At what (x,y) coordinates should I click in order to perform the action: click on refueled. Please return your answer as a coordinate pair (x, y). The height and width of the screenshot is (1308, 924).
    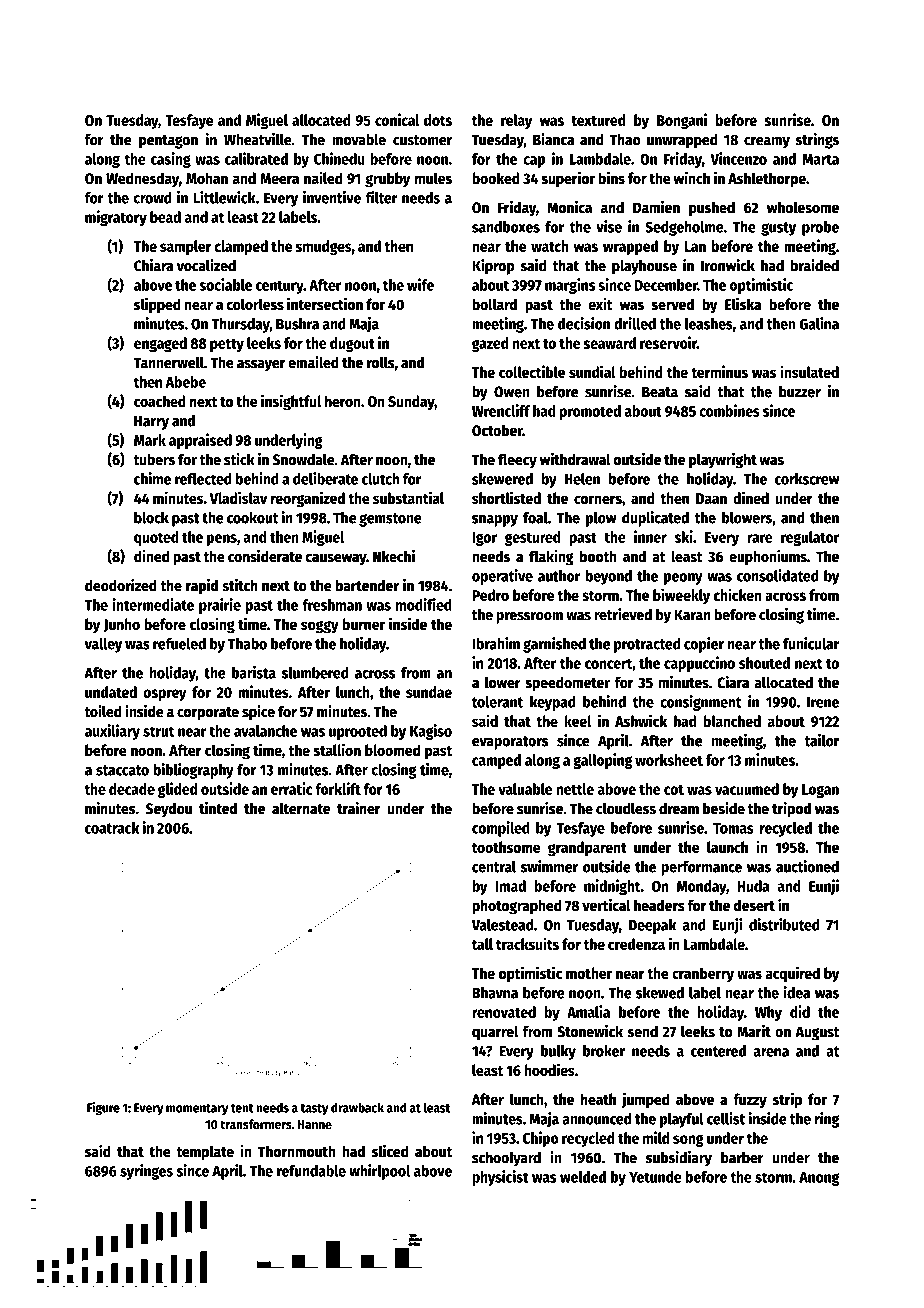
    Looking at the image, I should click on (179, 644).
